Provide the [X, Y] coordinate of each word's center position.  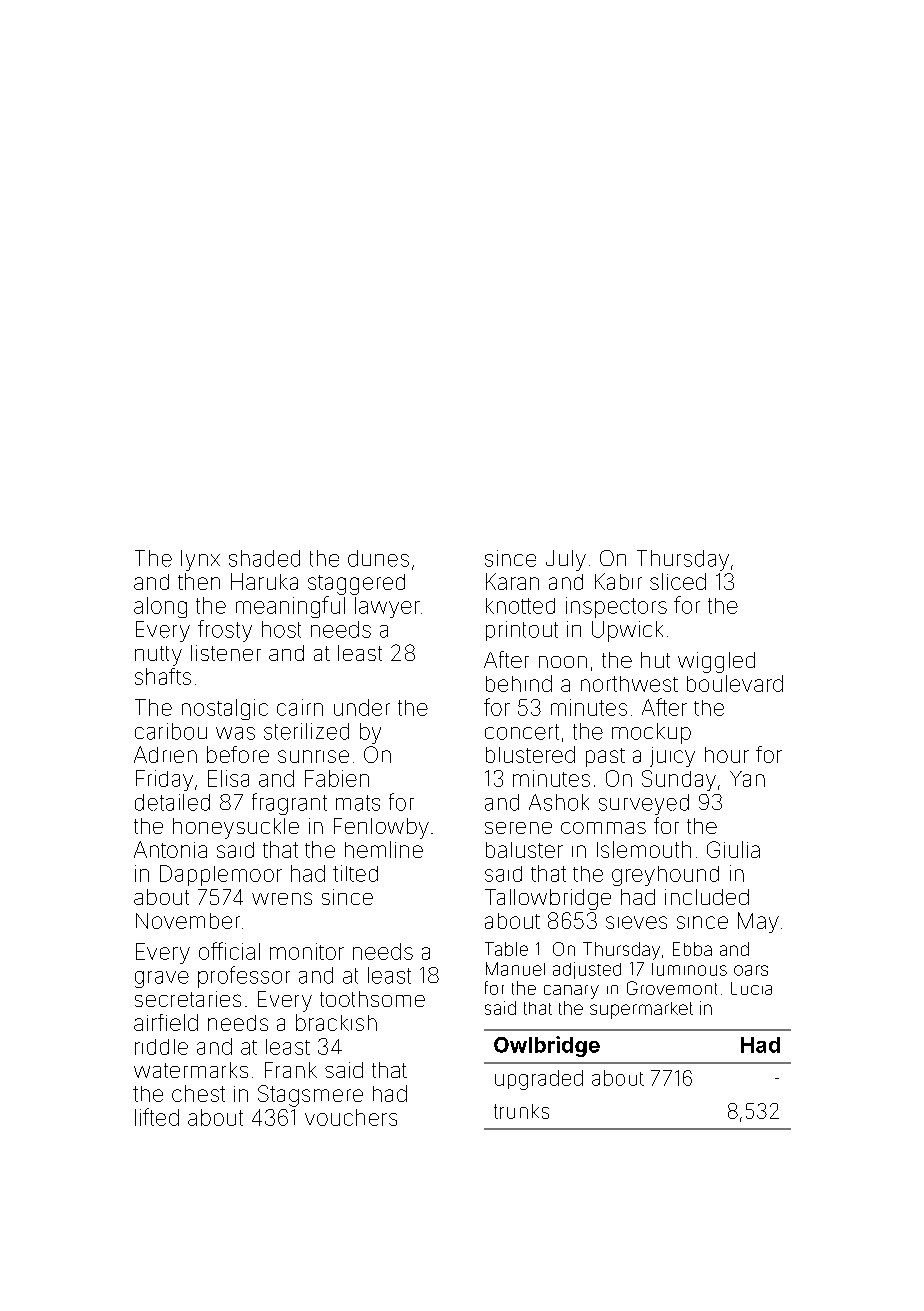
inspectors [616, 607]
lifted [157, 1117]
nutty [158, 656]
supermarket [641, 1010]
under [362, 707]
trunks [521, 1111]
